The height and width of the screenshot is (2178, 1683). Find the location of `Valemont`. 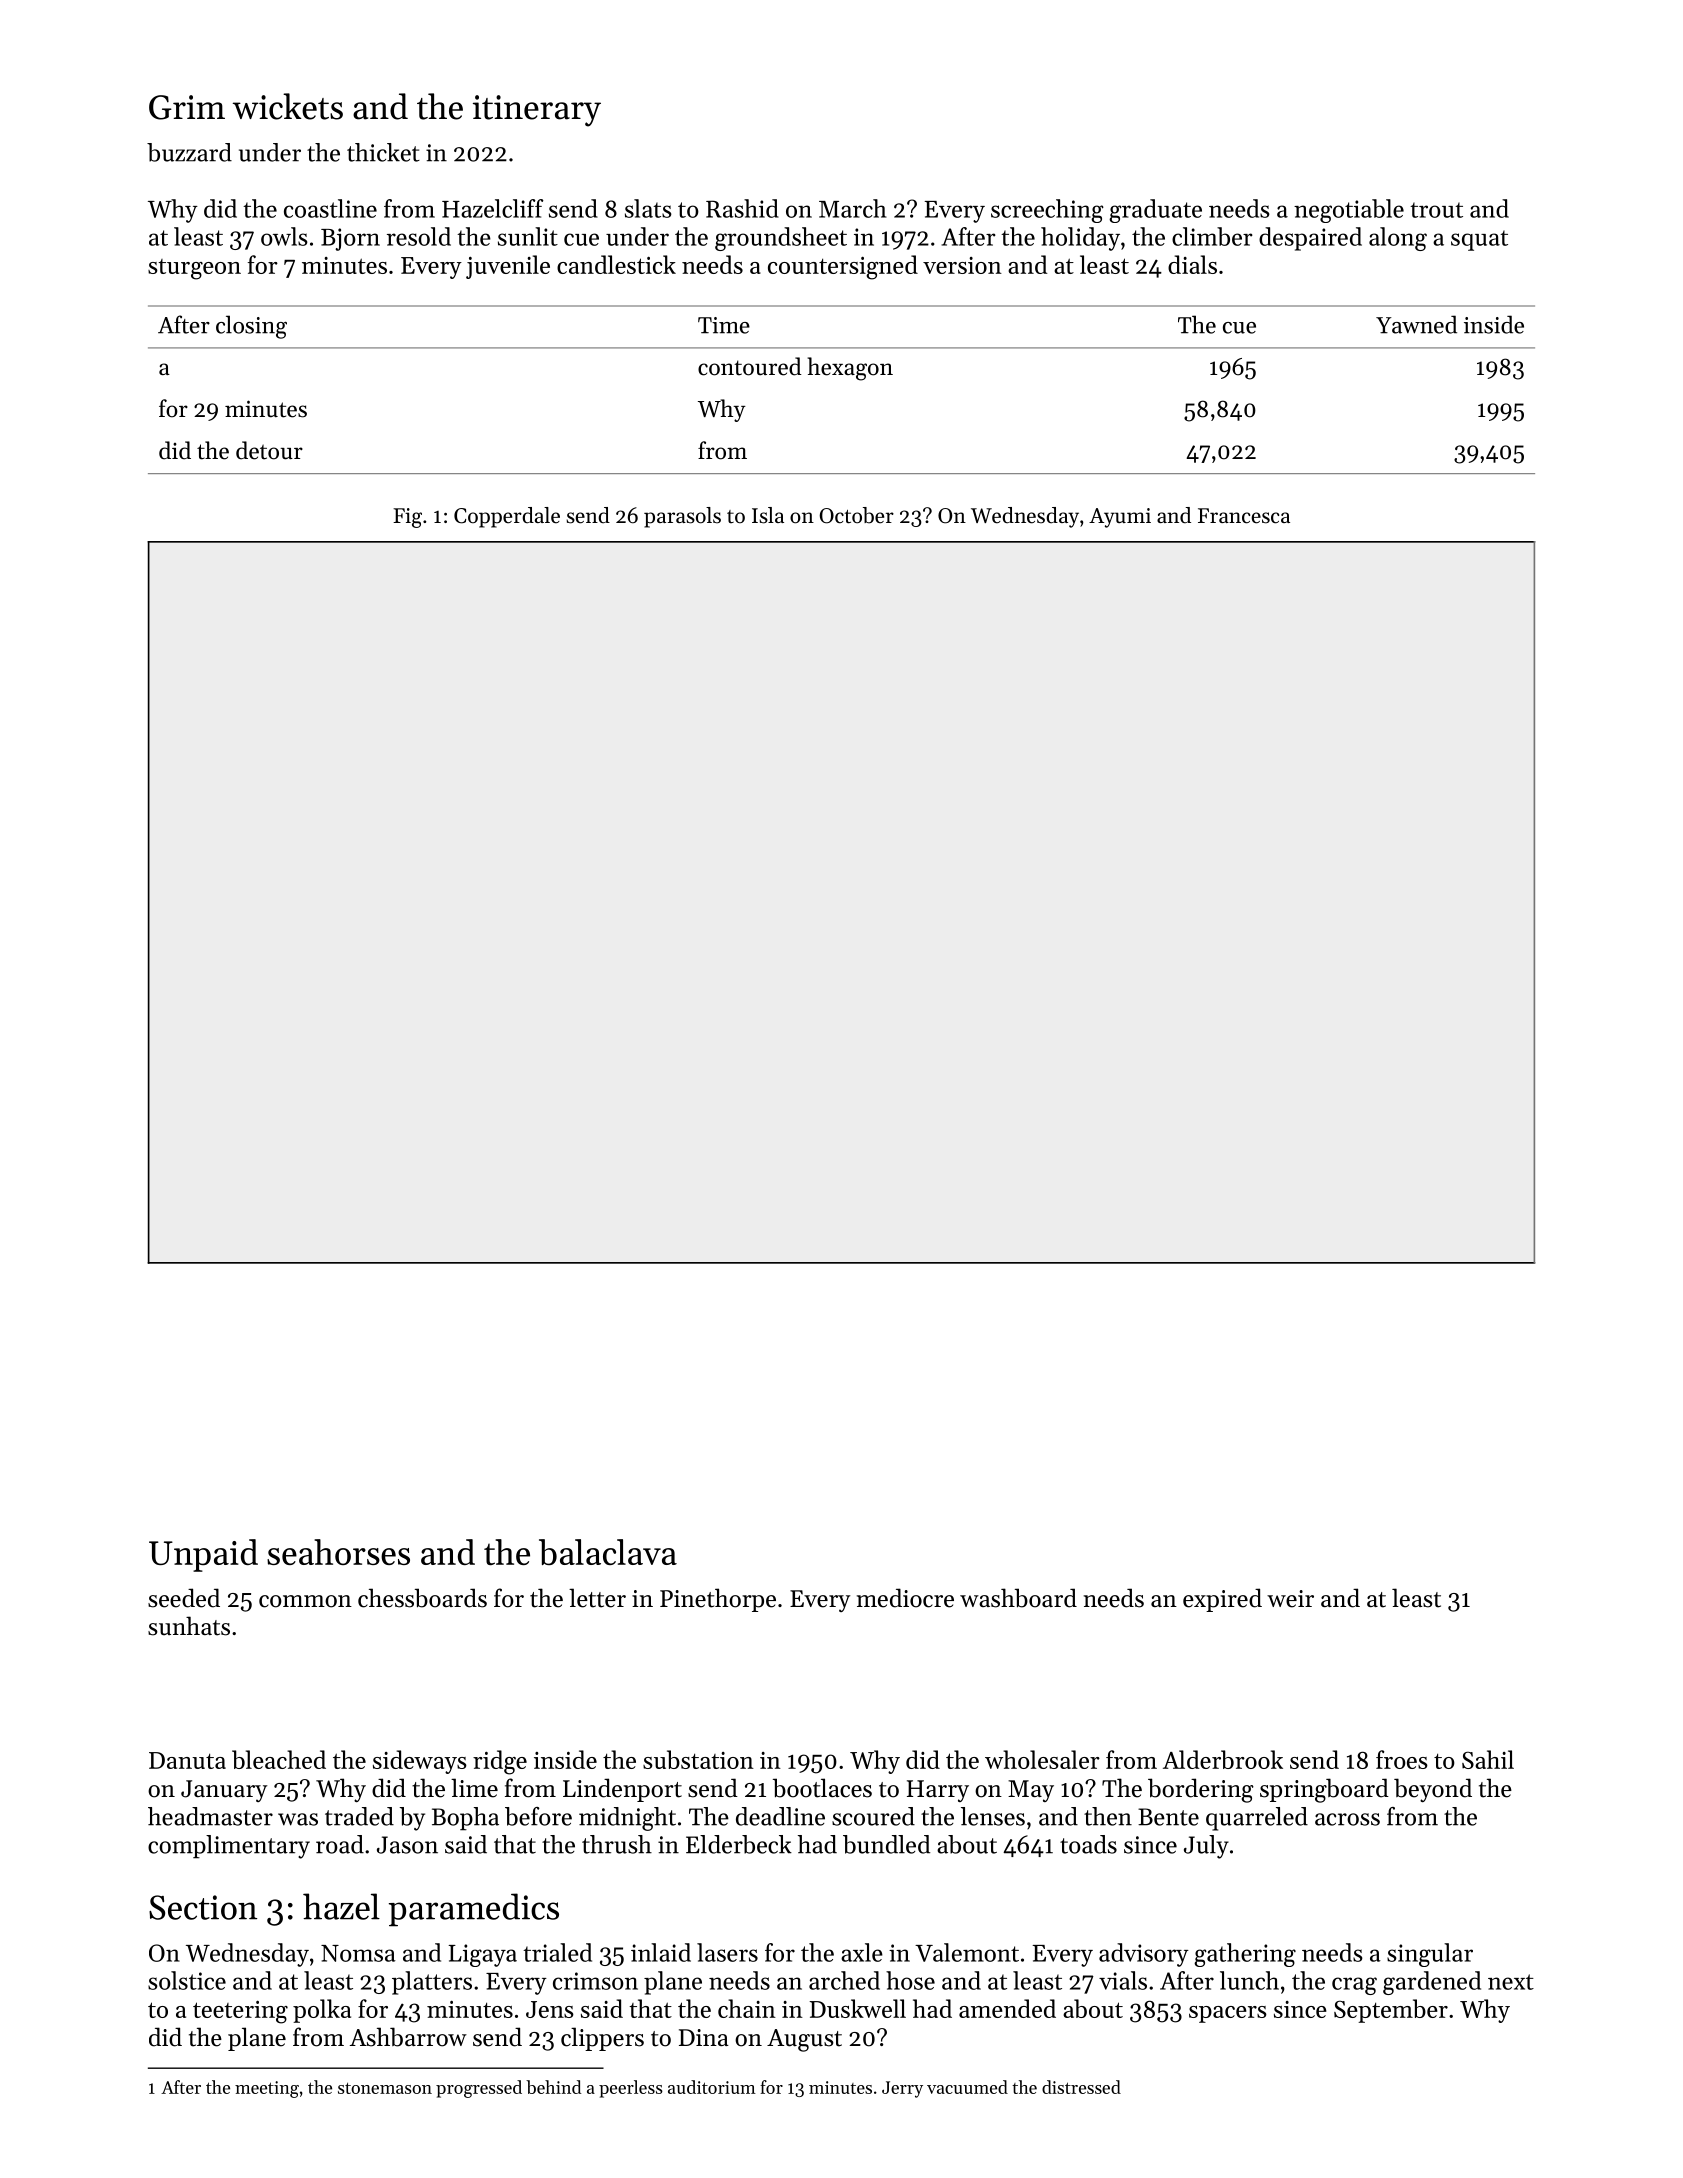

Valemont is located at coordinates (967, 1952).
